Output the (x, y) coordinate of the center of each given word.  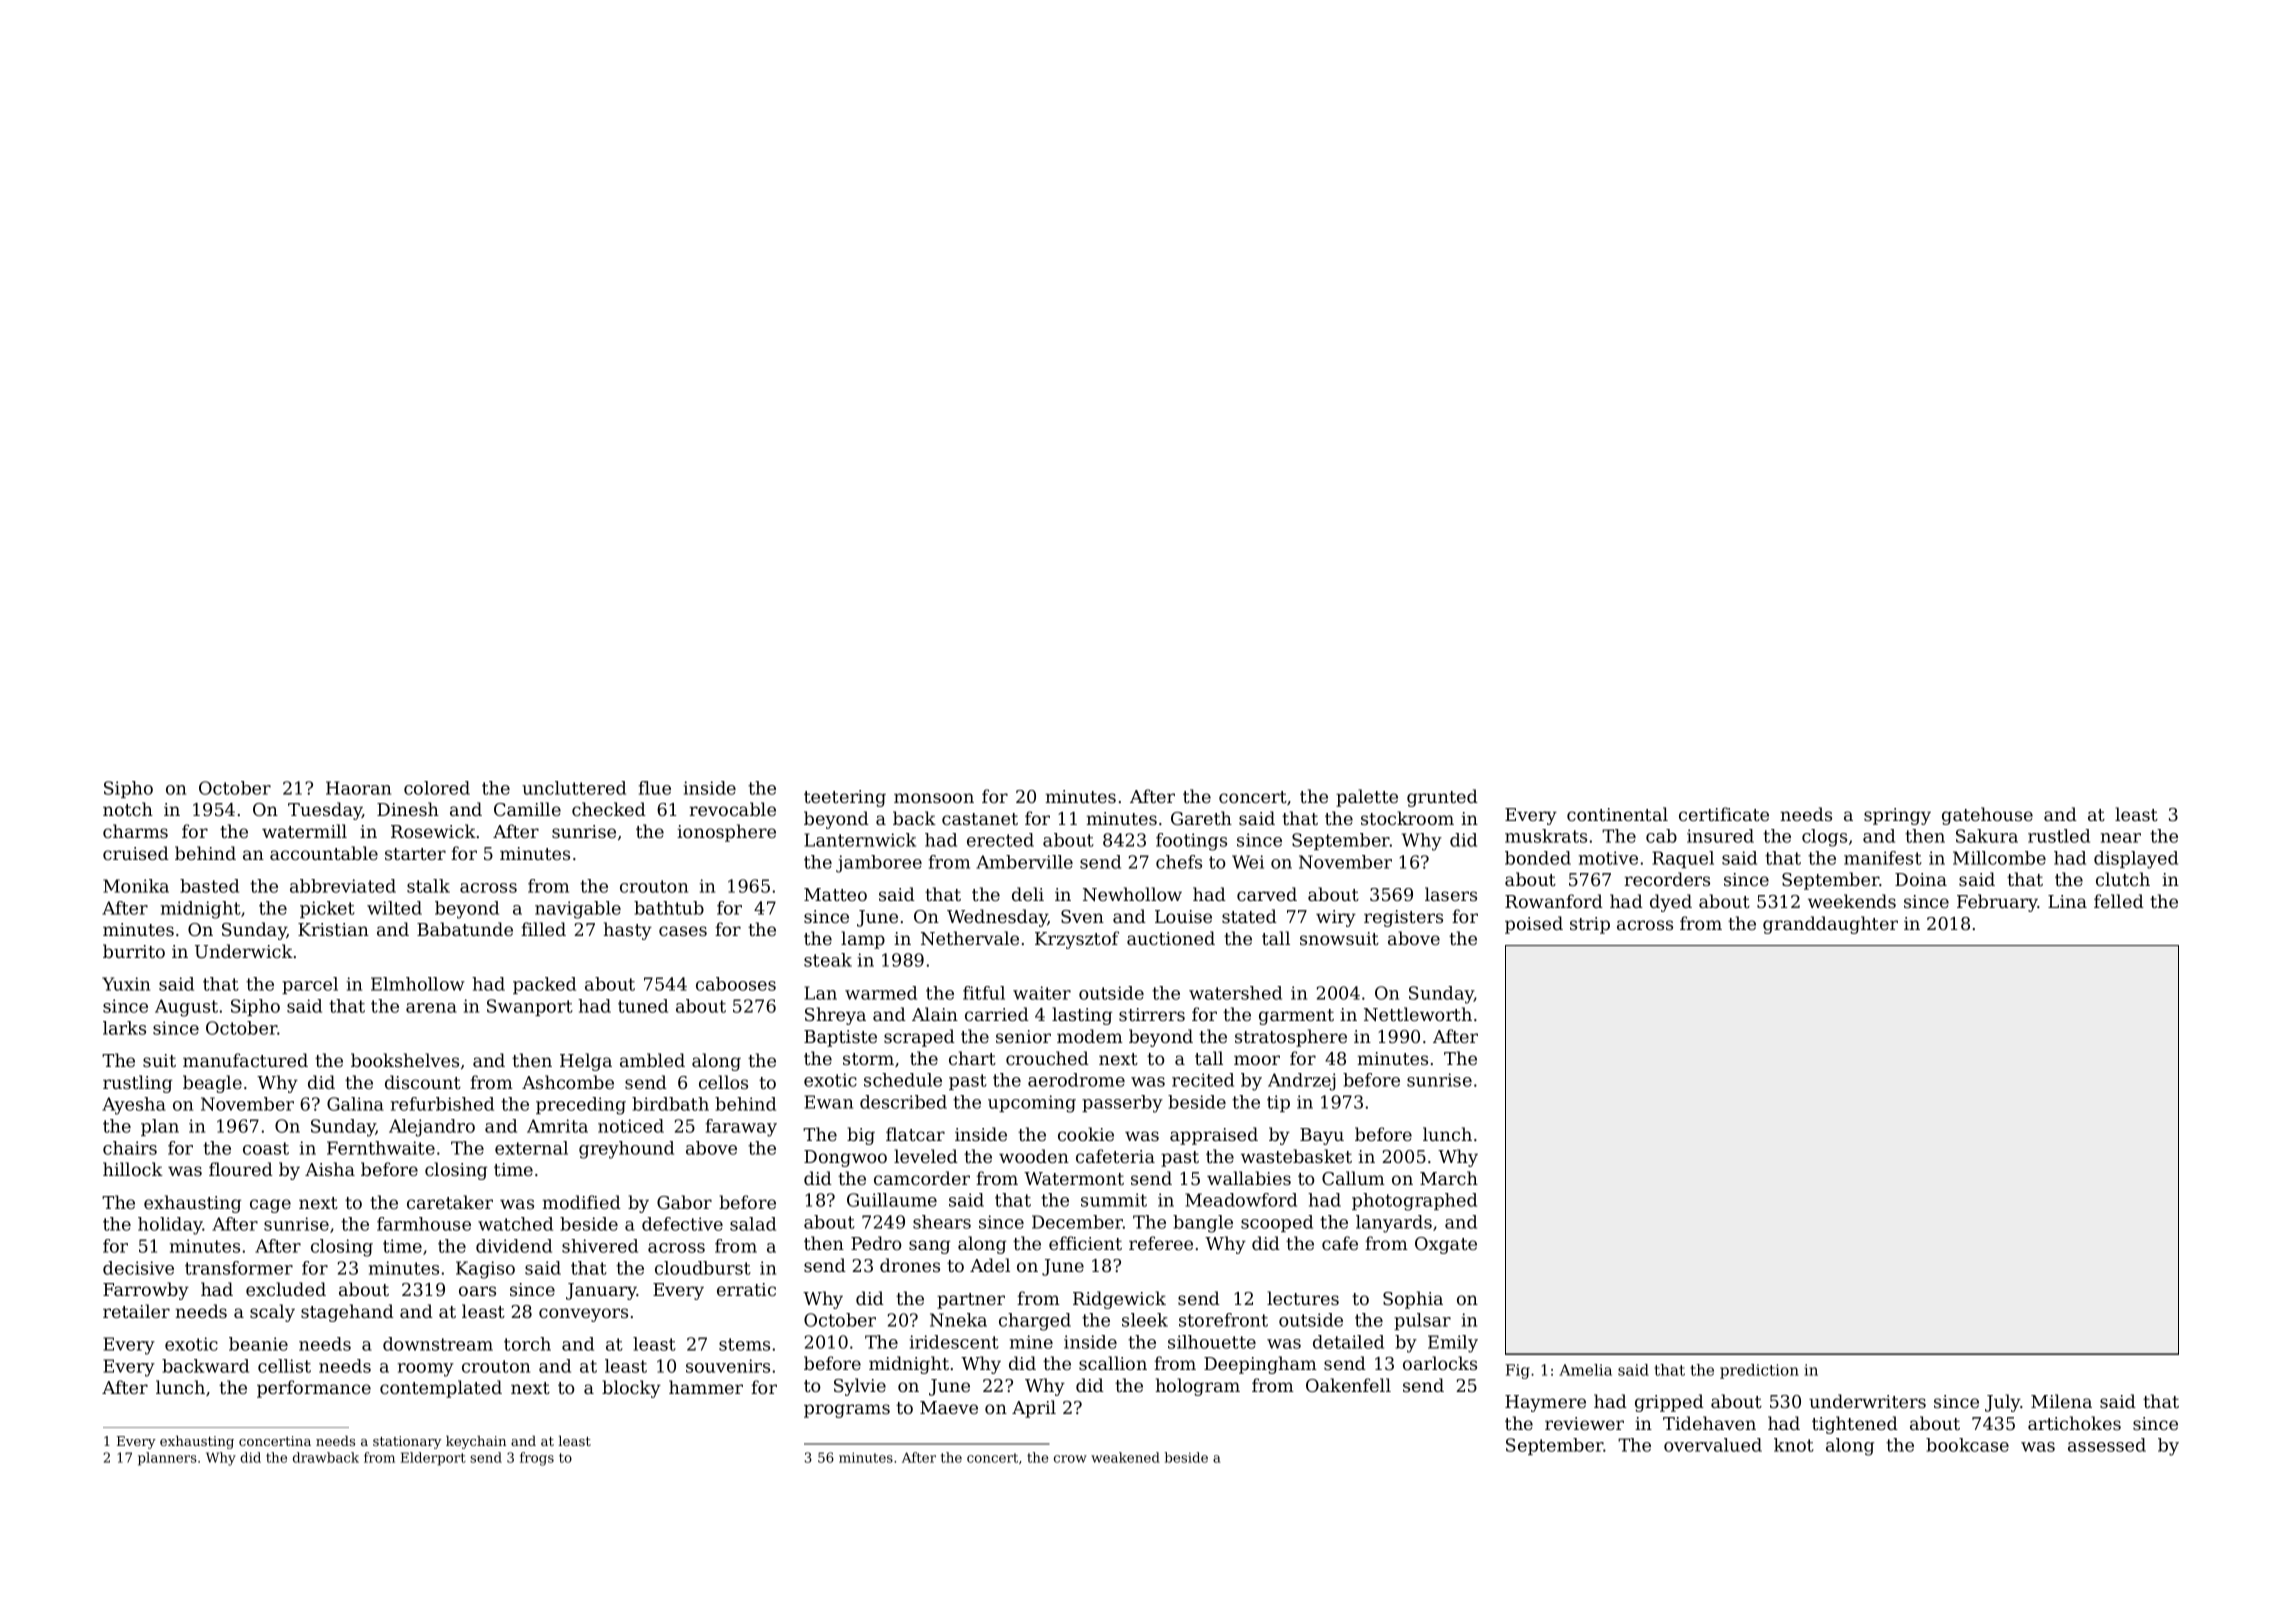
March (1449, 1178)
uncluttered (574, 788)
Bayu (1322, 1136)
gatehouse (1987, 816)
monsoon (934, 798)
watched (515, 1224)
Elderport (433, 1459)
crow (1070, 1459)
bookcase (1967, 1445)
